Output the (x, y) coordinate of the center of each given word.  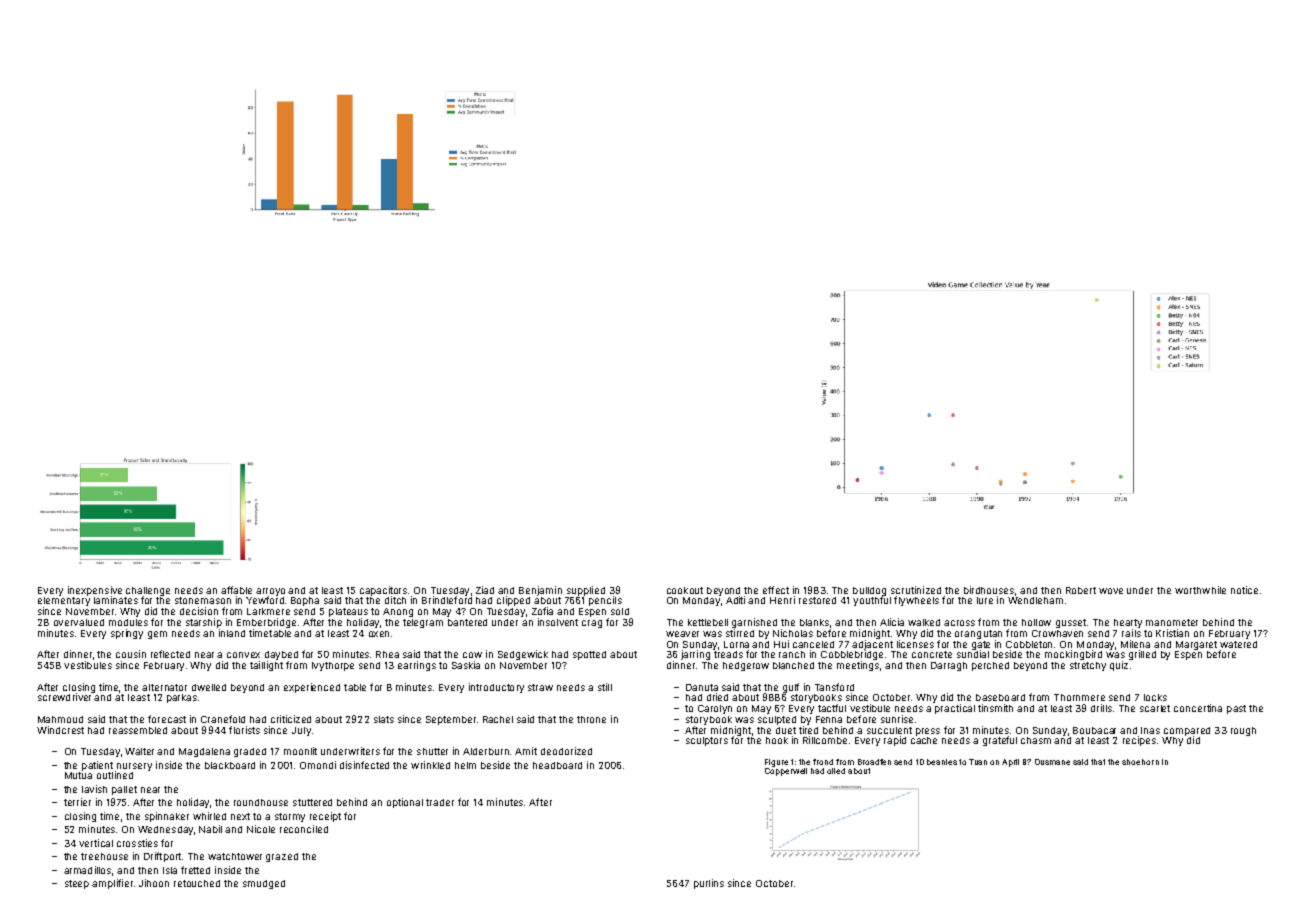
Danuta (702, 687)
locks (1155, 697)
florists (244, 730)
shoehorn (1140, 762)
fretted (195, 870)
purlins (709, 884)
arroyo (270, 592)
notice (1244, 590)
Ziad (485, 590)
